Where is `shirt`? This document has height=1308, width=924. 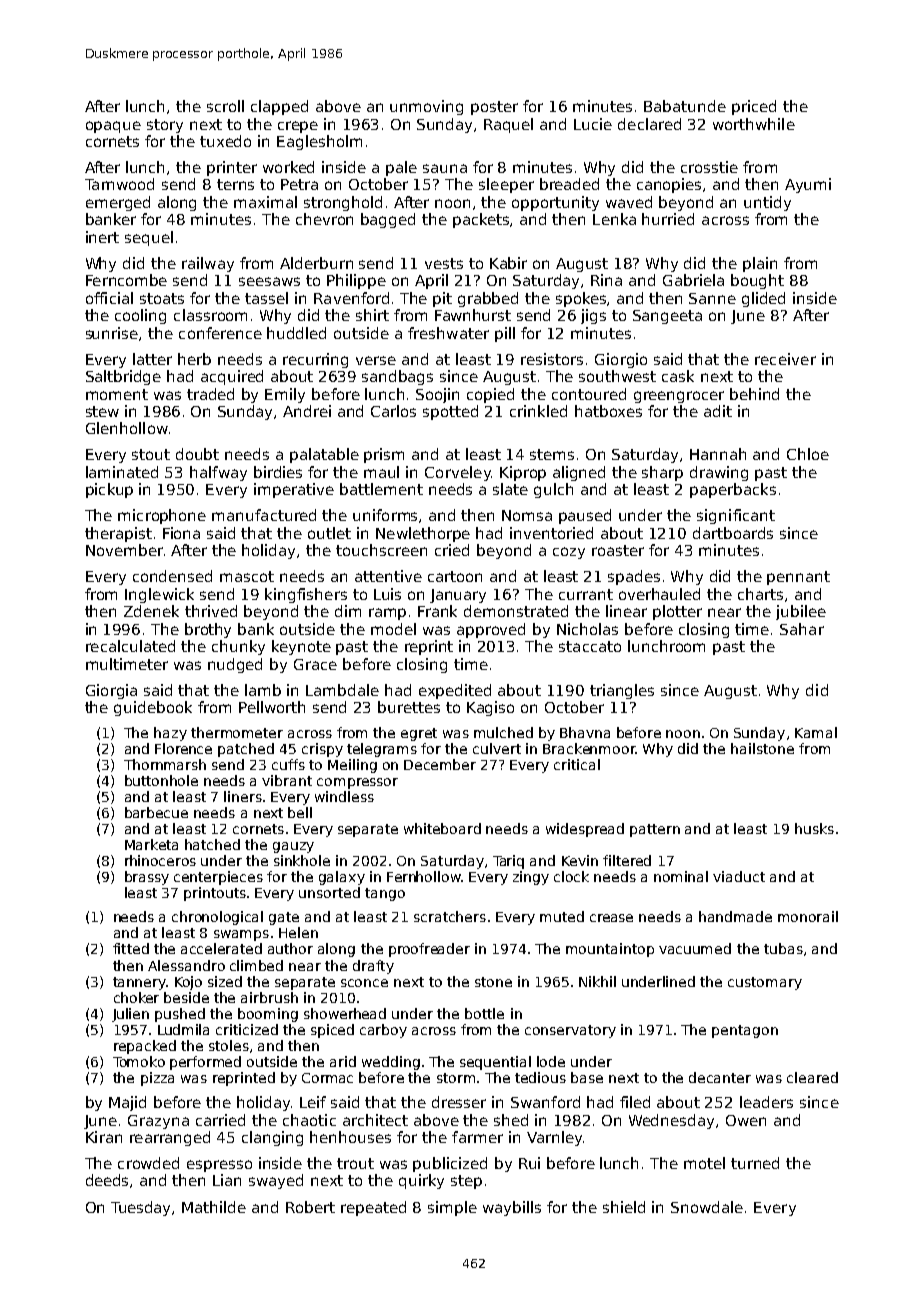
shirt is located at coordinates (372, 315).
